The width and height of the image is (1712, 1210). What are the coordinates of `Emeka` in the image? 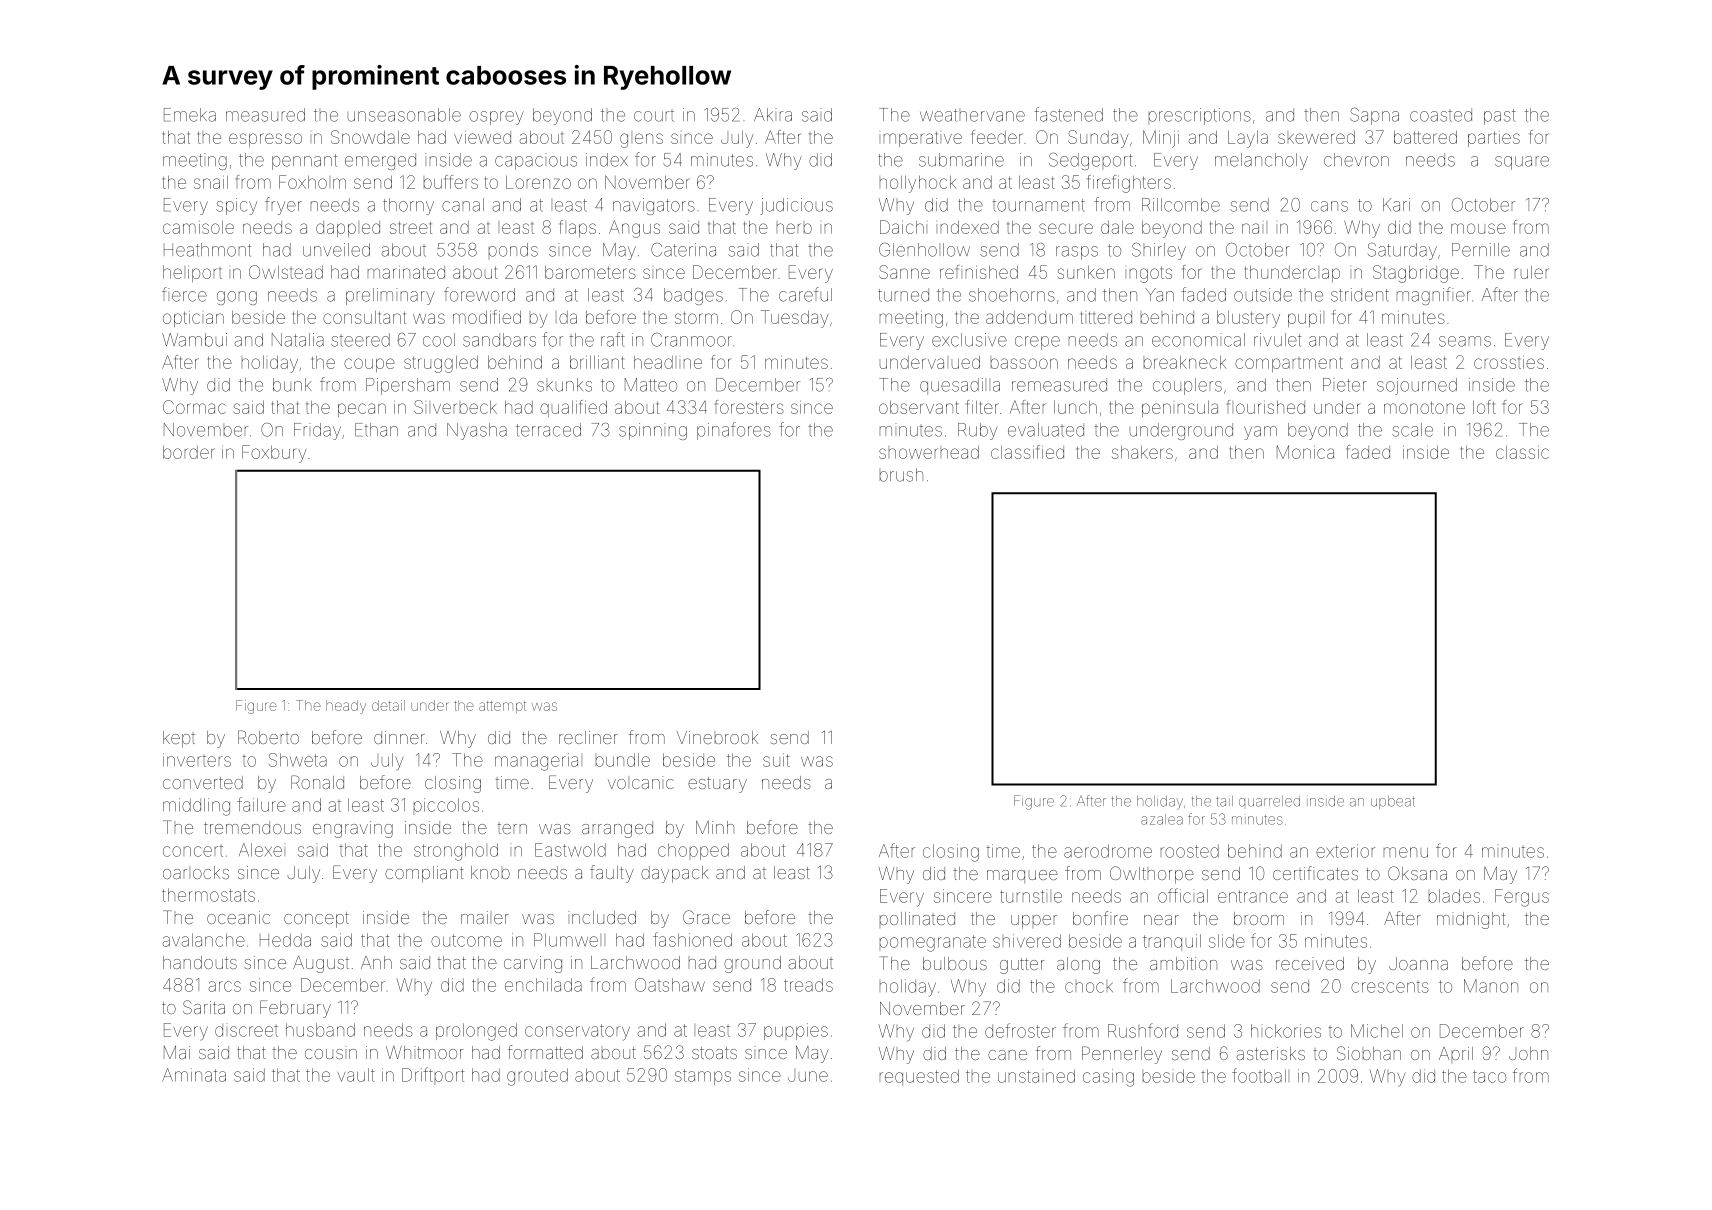 It's located at (190, 115).
